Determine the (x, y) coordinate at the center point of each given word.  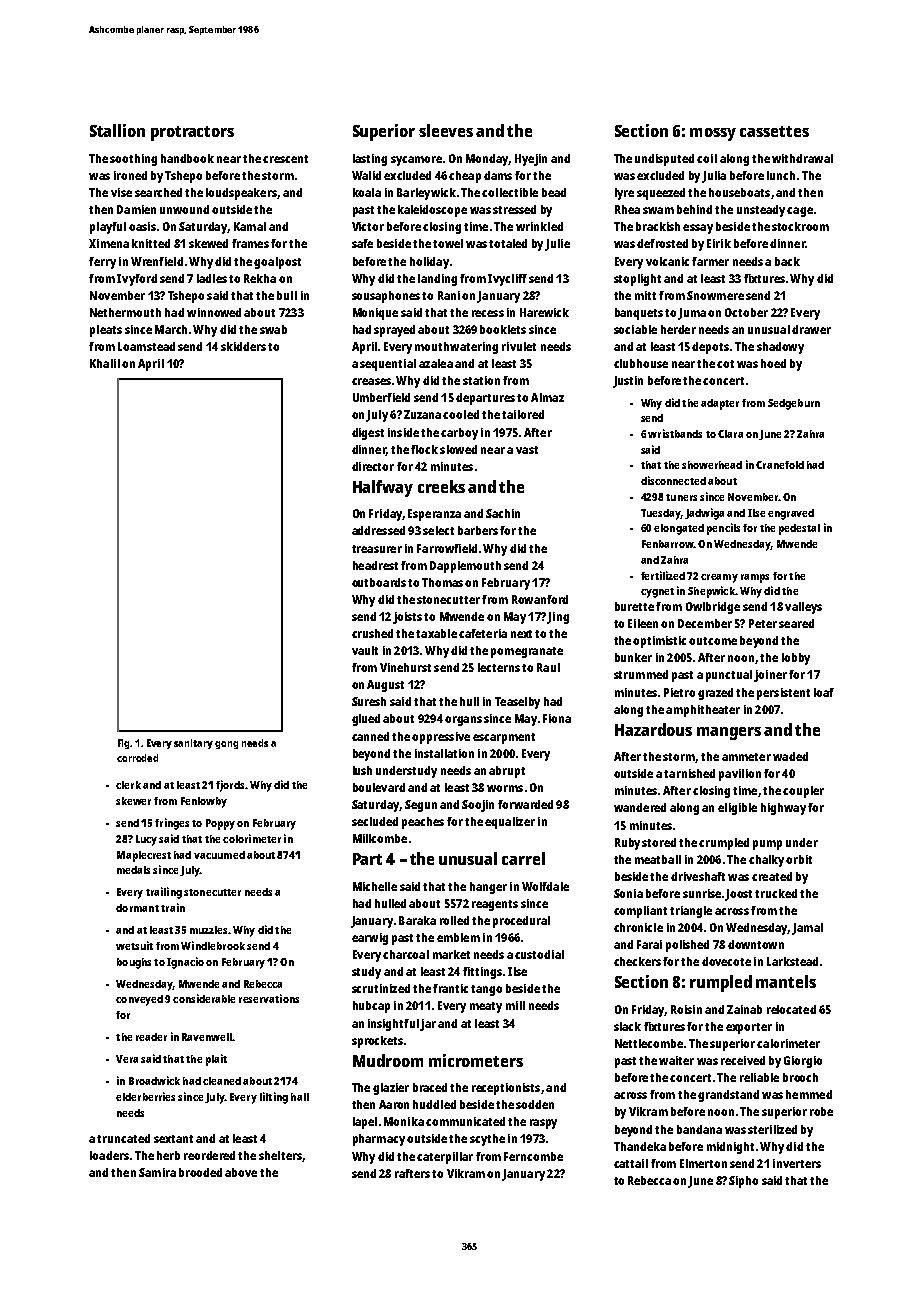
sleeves (446, 130)
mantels (786, 981)
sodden (535, 1104)
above (241, 1172)
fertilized (663, 575)
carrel (523, 858)
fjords (230, 786)
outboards (379, 582)
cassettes (774, 131)
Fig (124, 744)
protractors (192, 133)
